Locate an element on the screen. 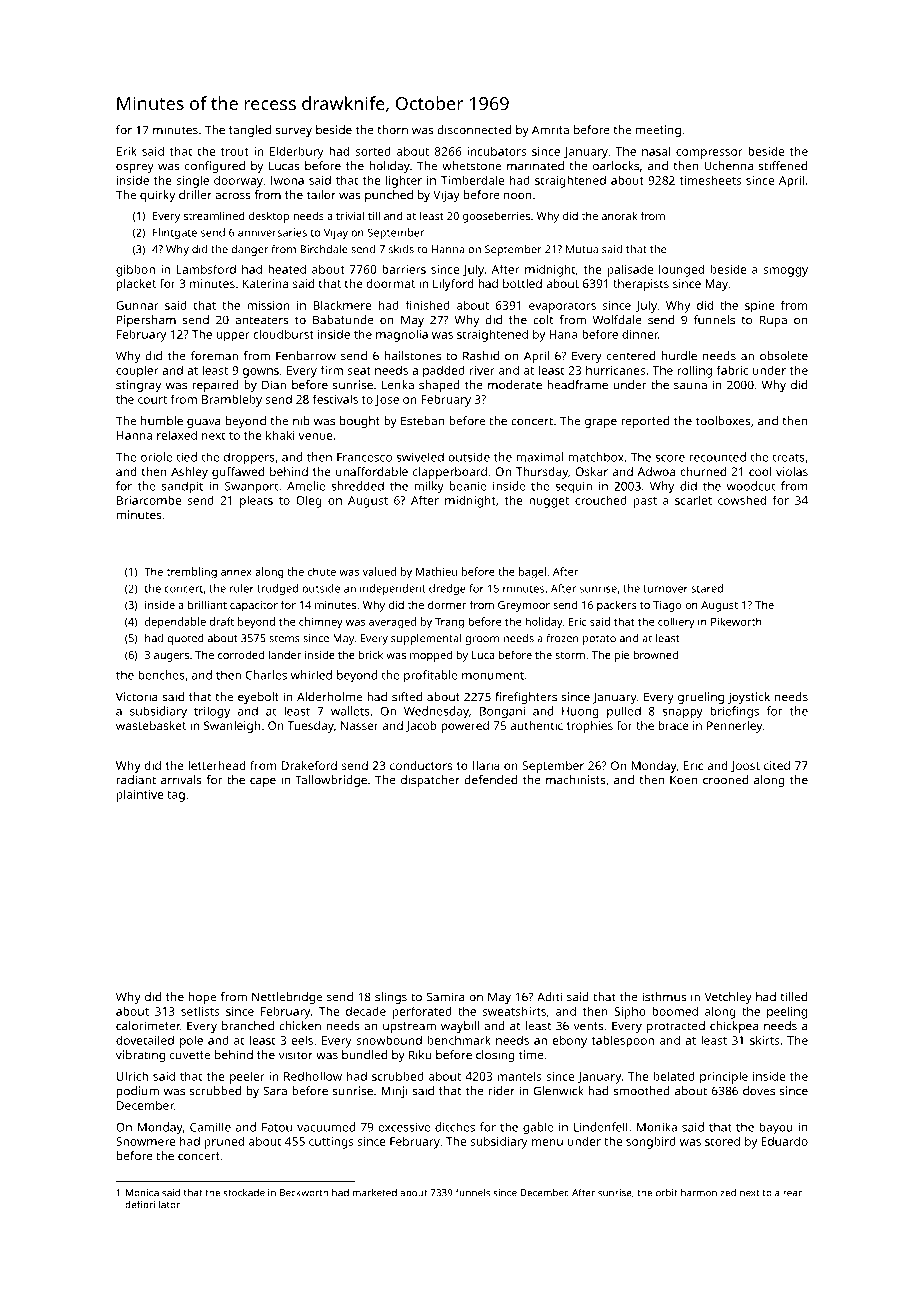 This screenshot has height=1308, width=924. chute is located at coordinates (322, 571).
